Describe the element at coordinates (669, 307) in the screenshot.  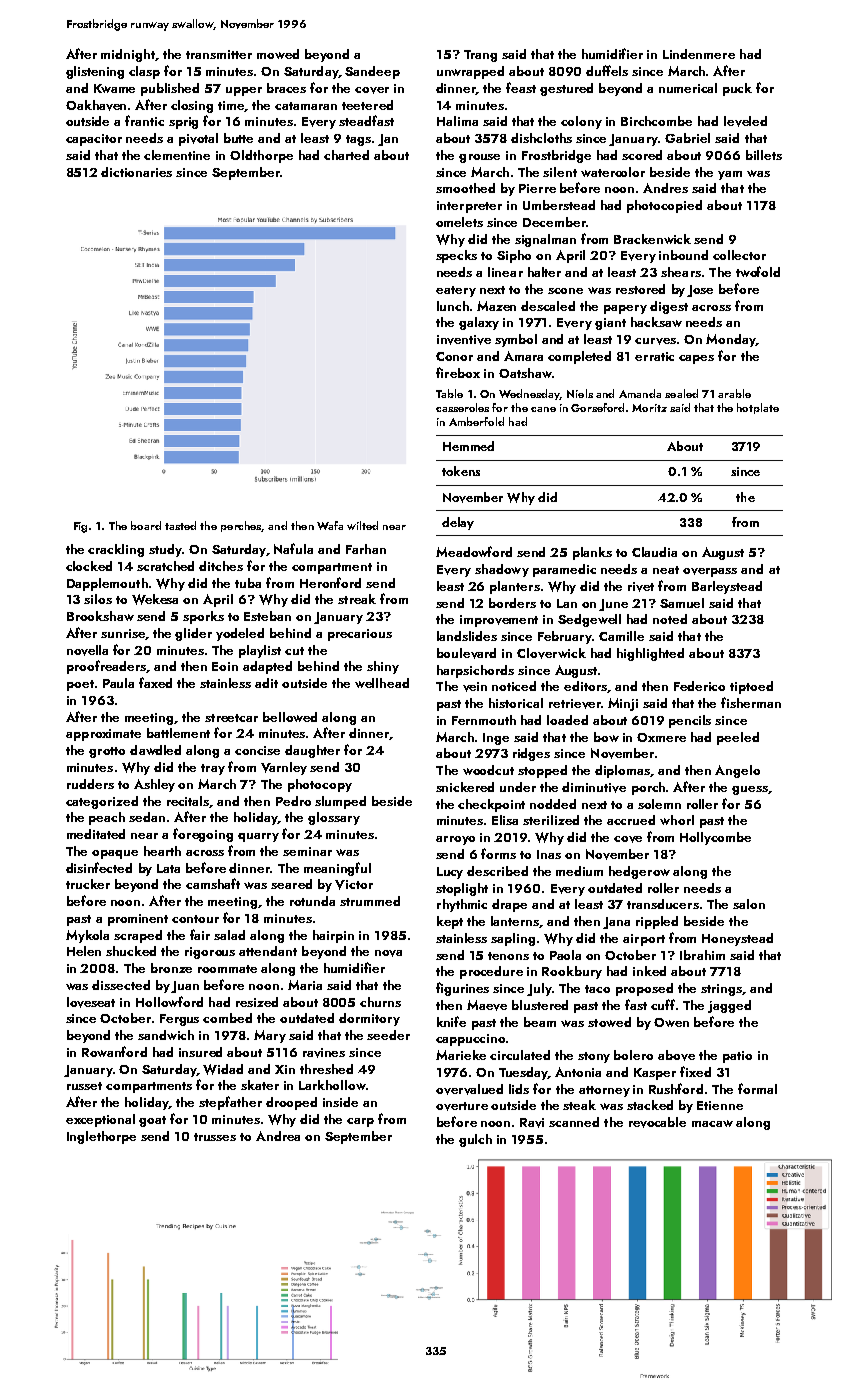
I see `digest` at that location.
